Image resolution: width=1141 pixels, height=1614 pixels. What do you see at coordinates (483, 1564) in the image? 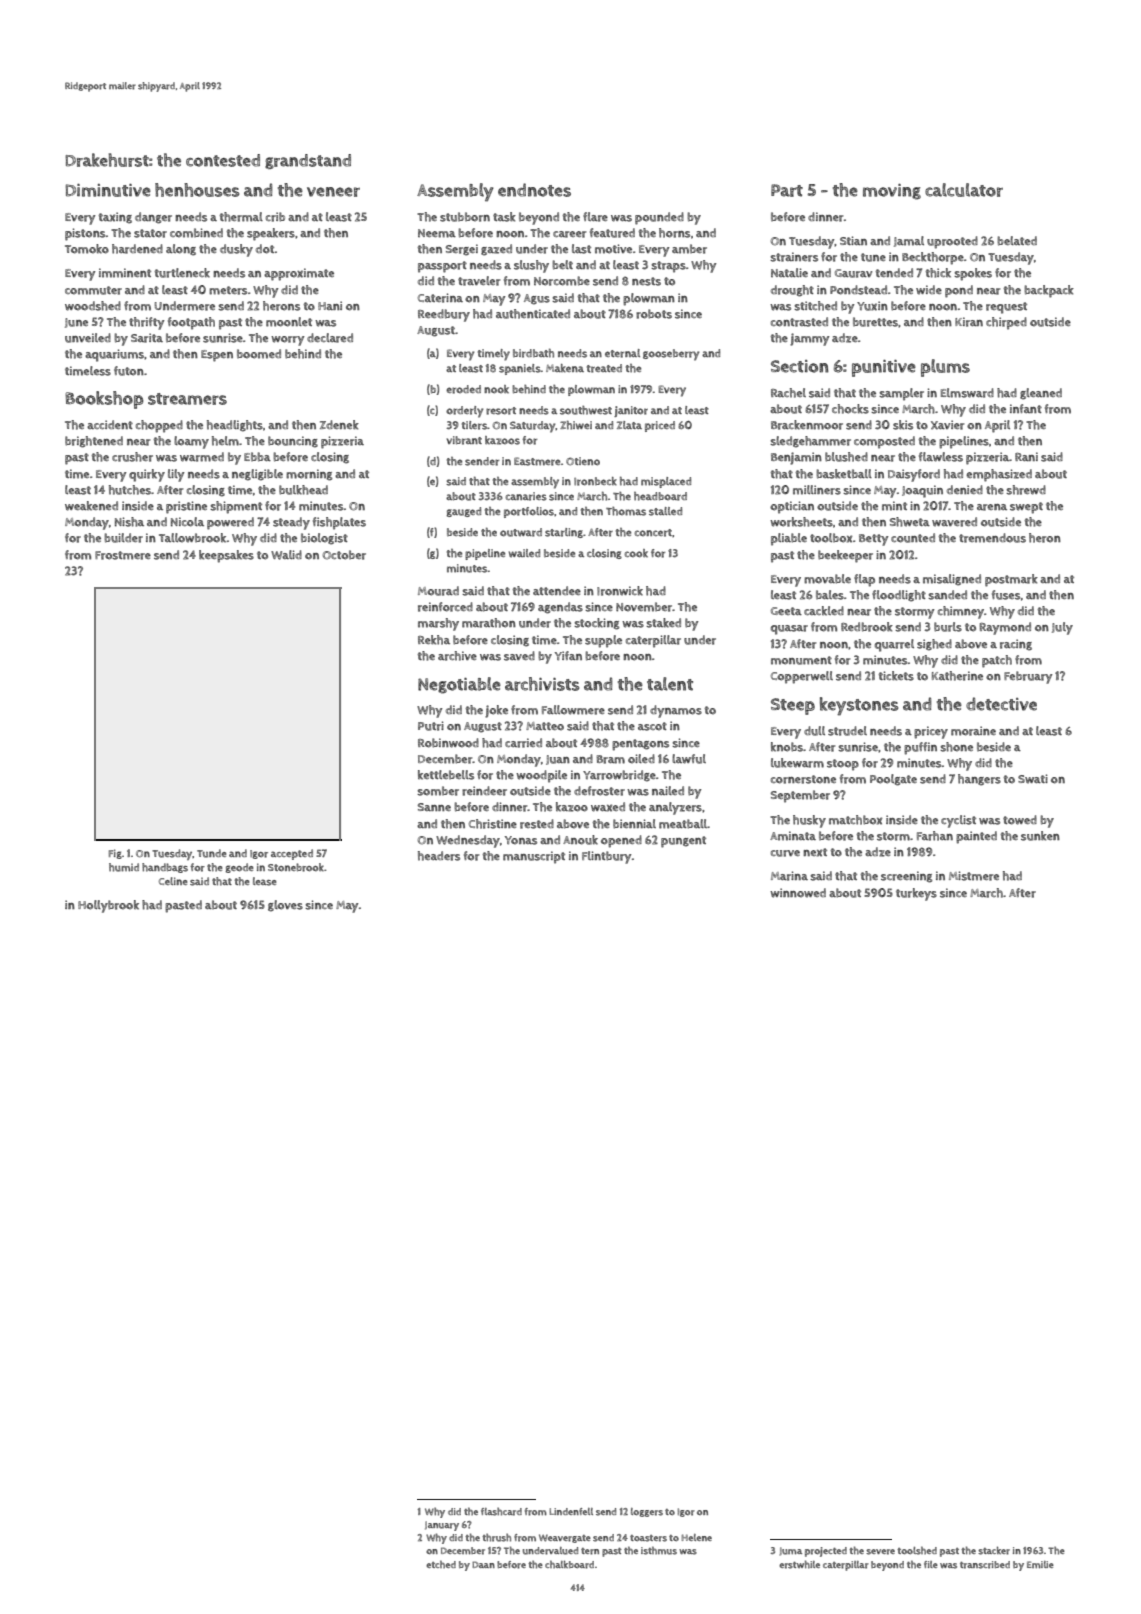
I see `Daan` at bounding box center [483, 1564].
